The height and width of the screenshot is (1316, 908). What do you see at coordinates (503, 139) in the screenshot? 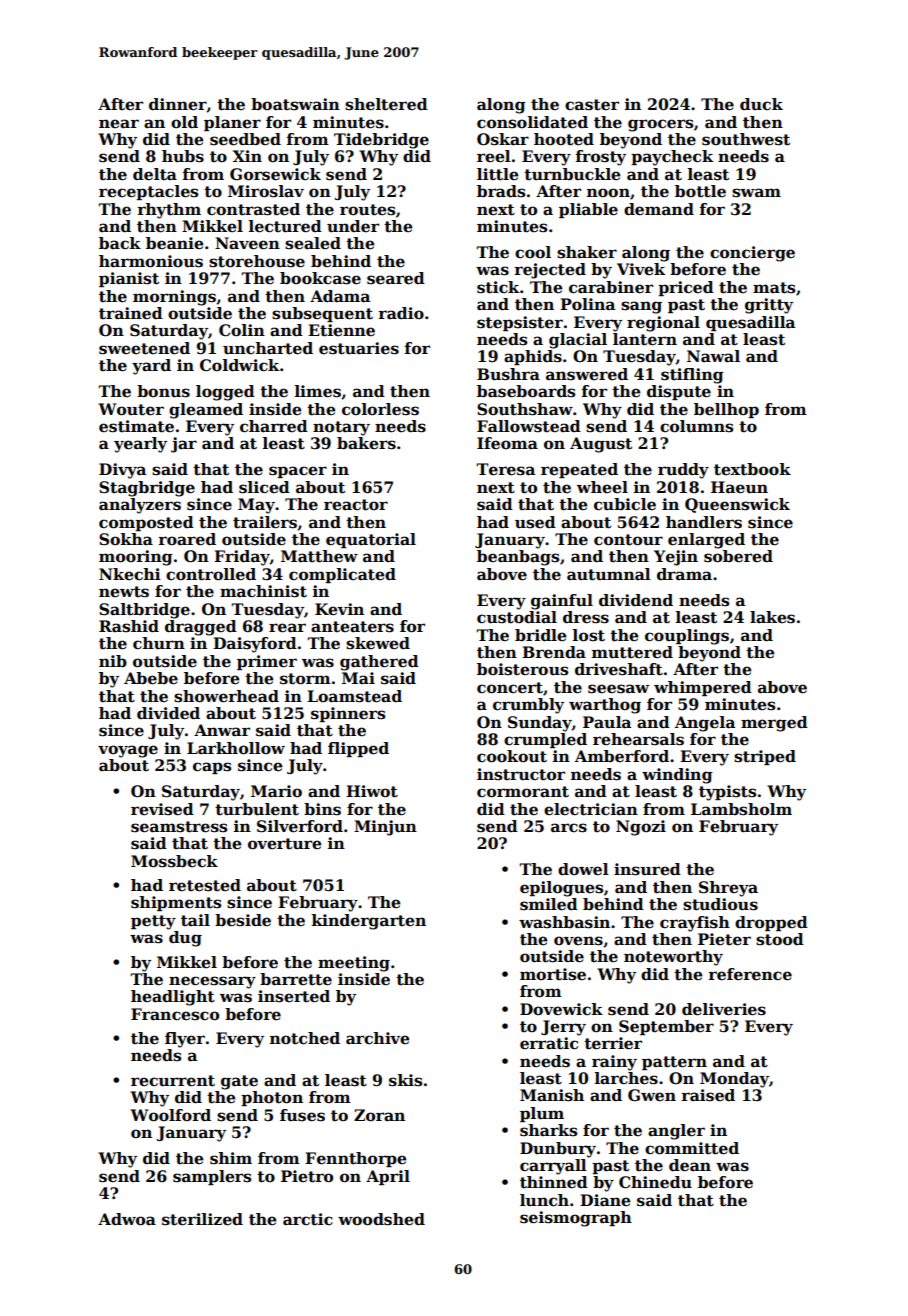
I see `Oskar` at bounding box center [503, 139].
